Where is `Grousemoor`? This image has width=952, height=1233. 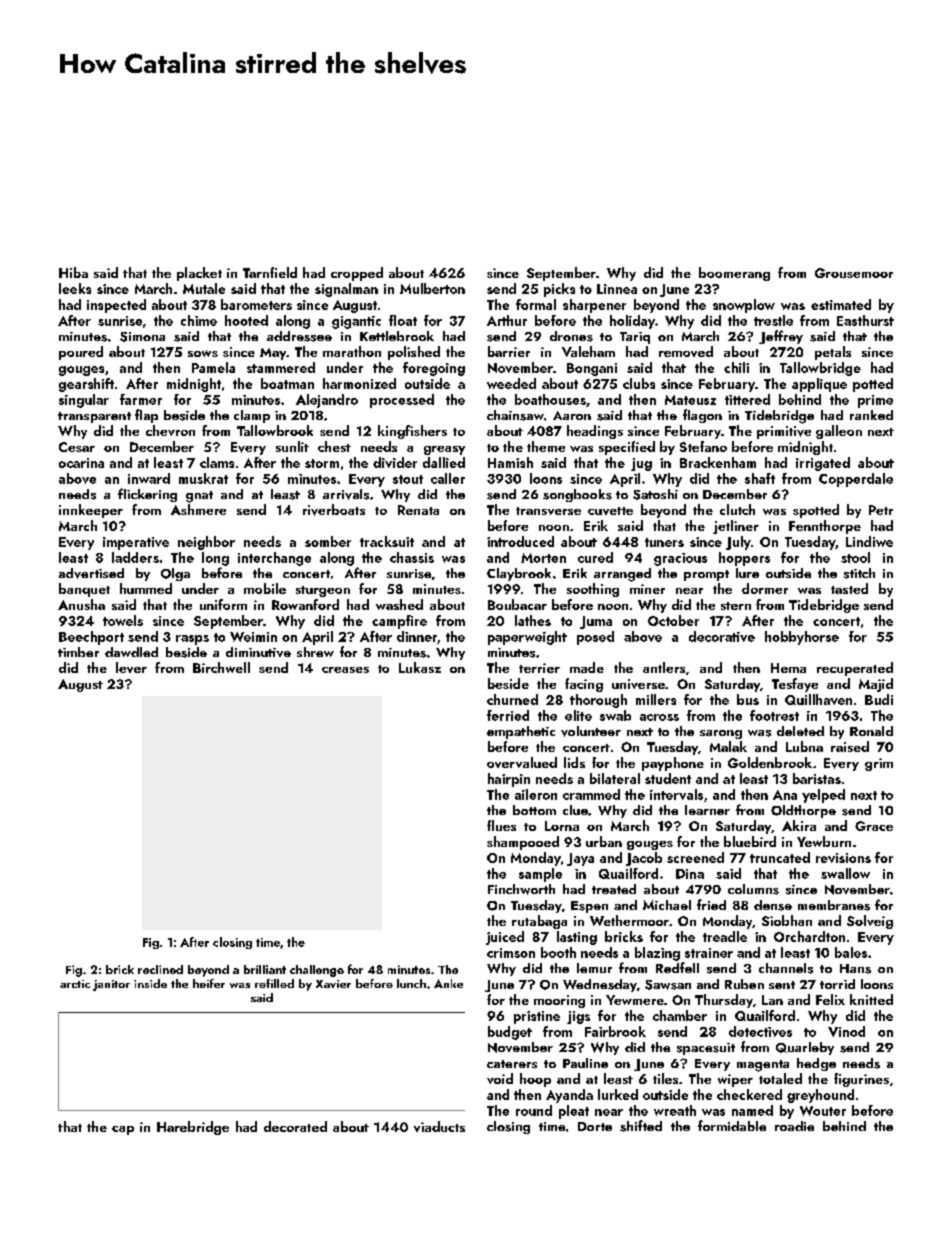 Grousemoor is located at coordinates (854, 273).
